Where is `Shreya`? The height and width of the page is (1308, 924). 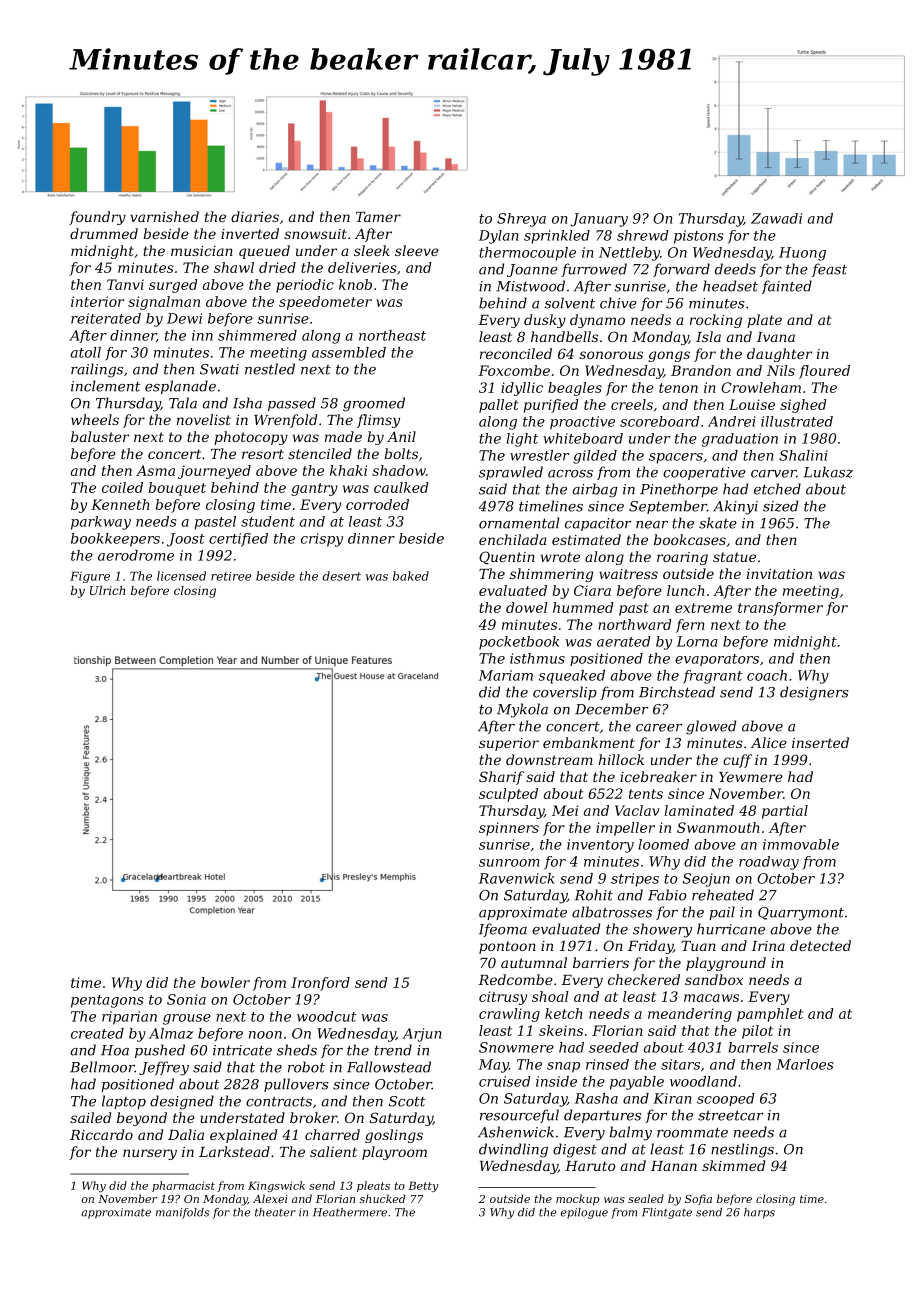 Shreya is located at coordinates (521, 220).
